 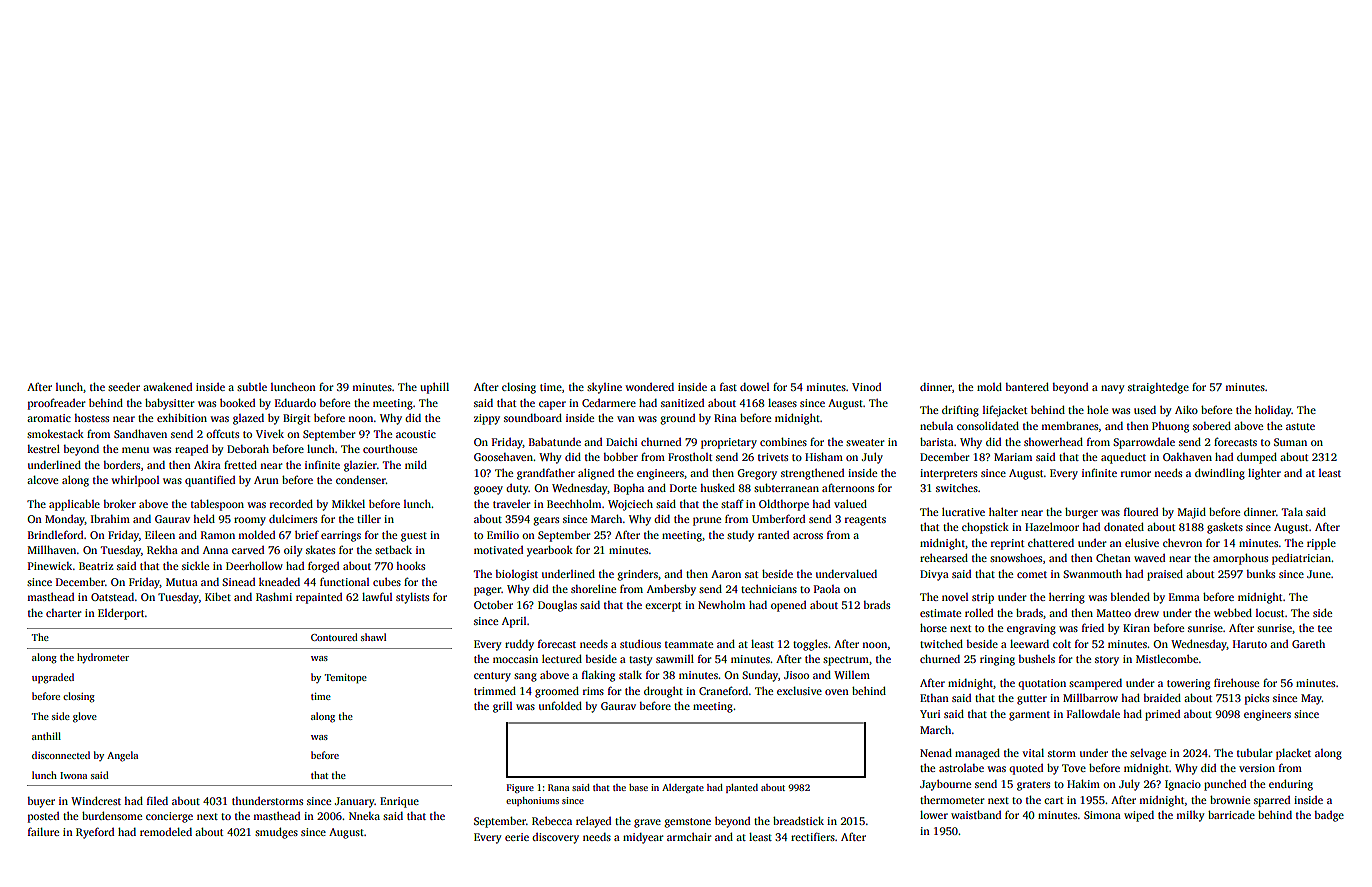 What do you see at coordinates (276, 833) in the image?
I see `smudges` at bounding box center [276, 833].
